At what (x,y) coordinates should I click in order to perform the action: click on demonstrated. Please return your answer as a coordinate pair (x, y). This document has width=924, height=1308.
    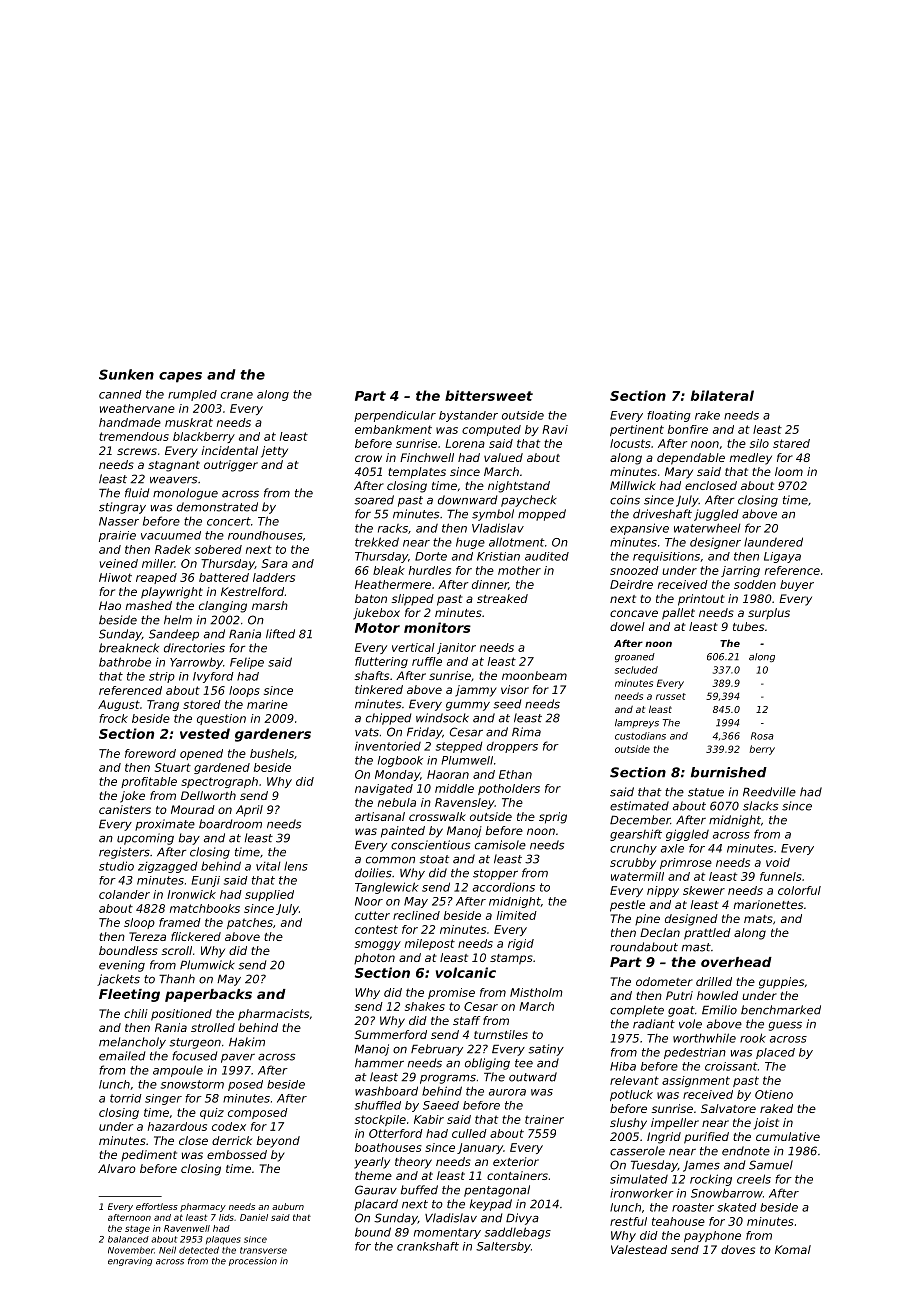
    Looking at the image, I should click on (217, 507).
